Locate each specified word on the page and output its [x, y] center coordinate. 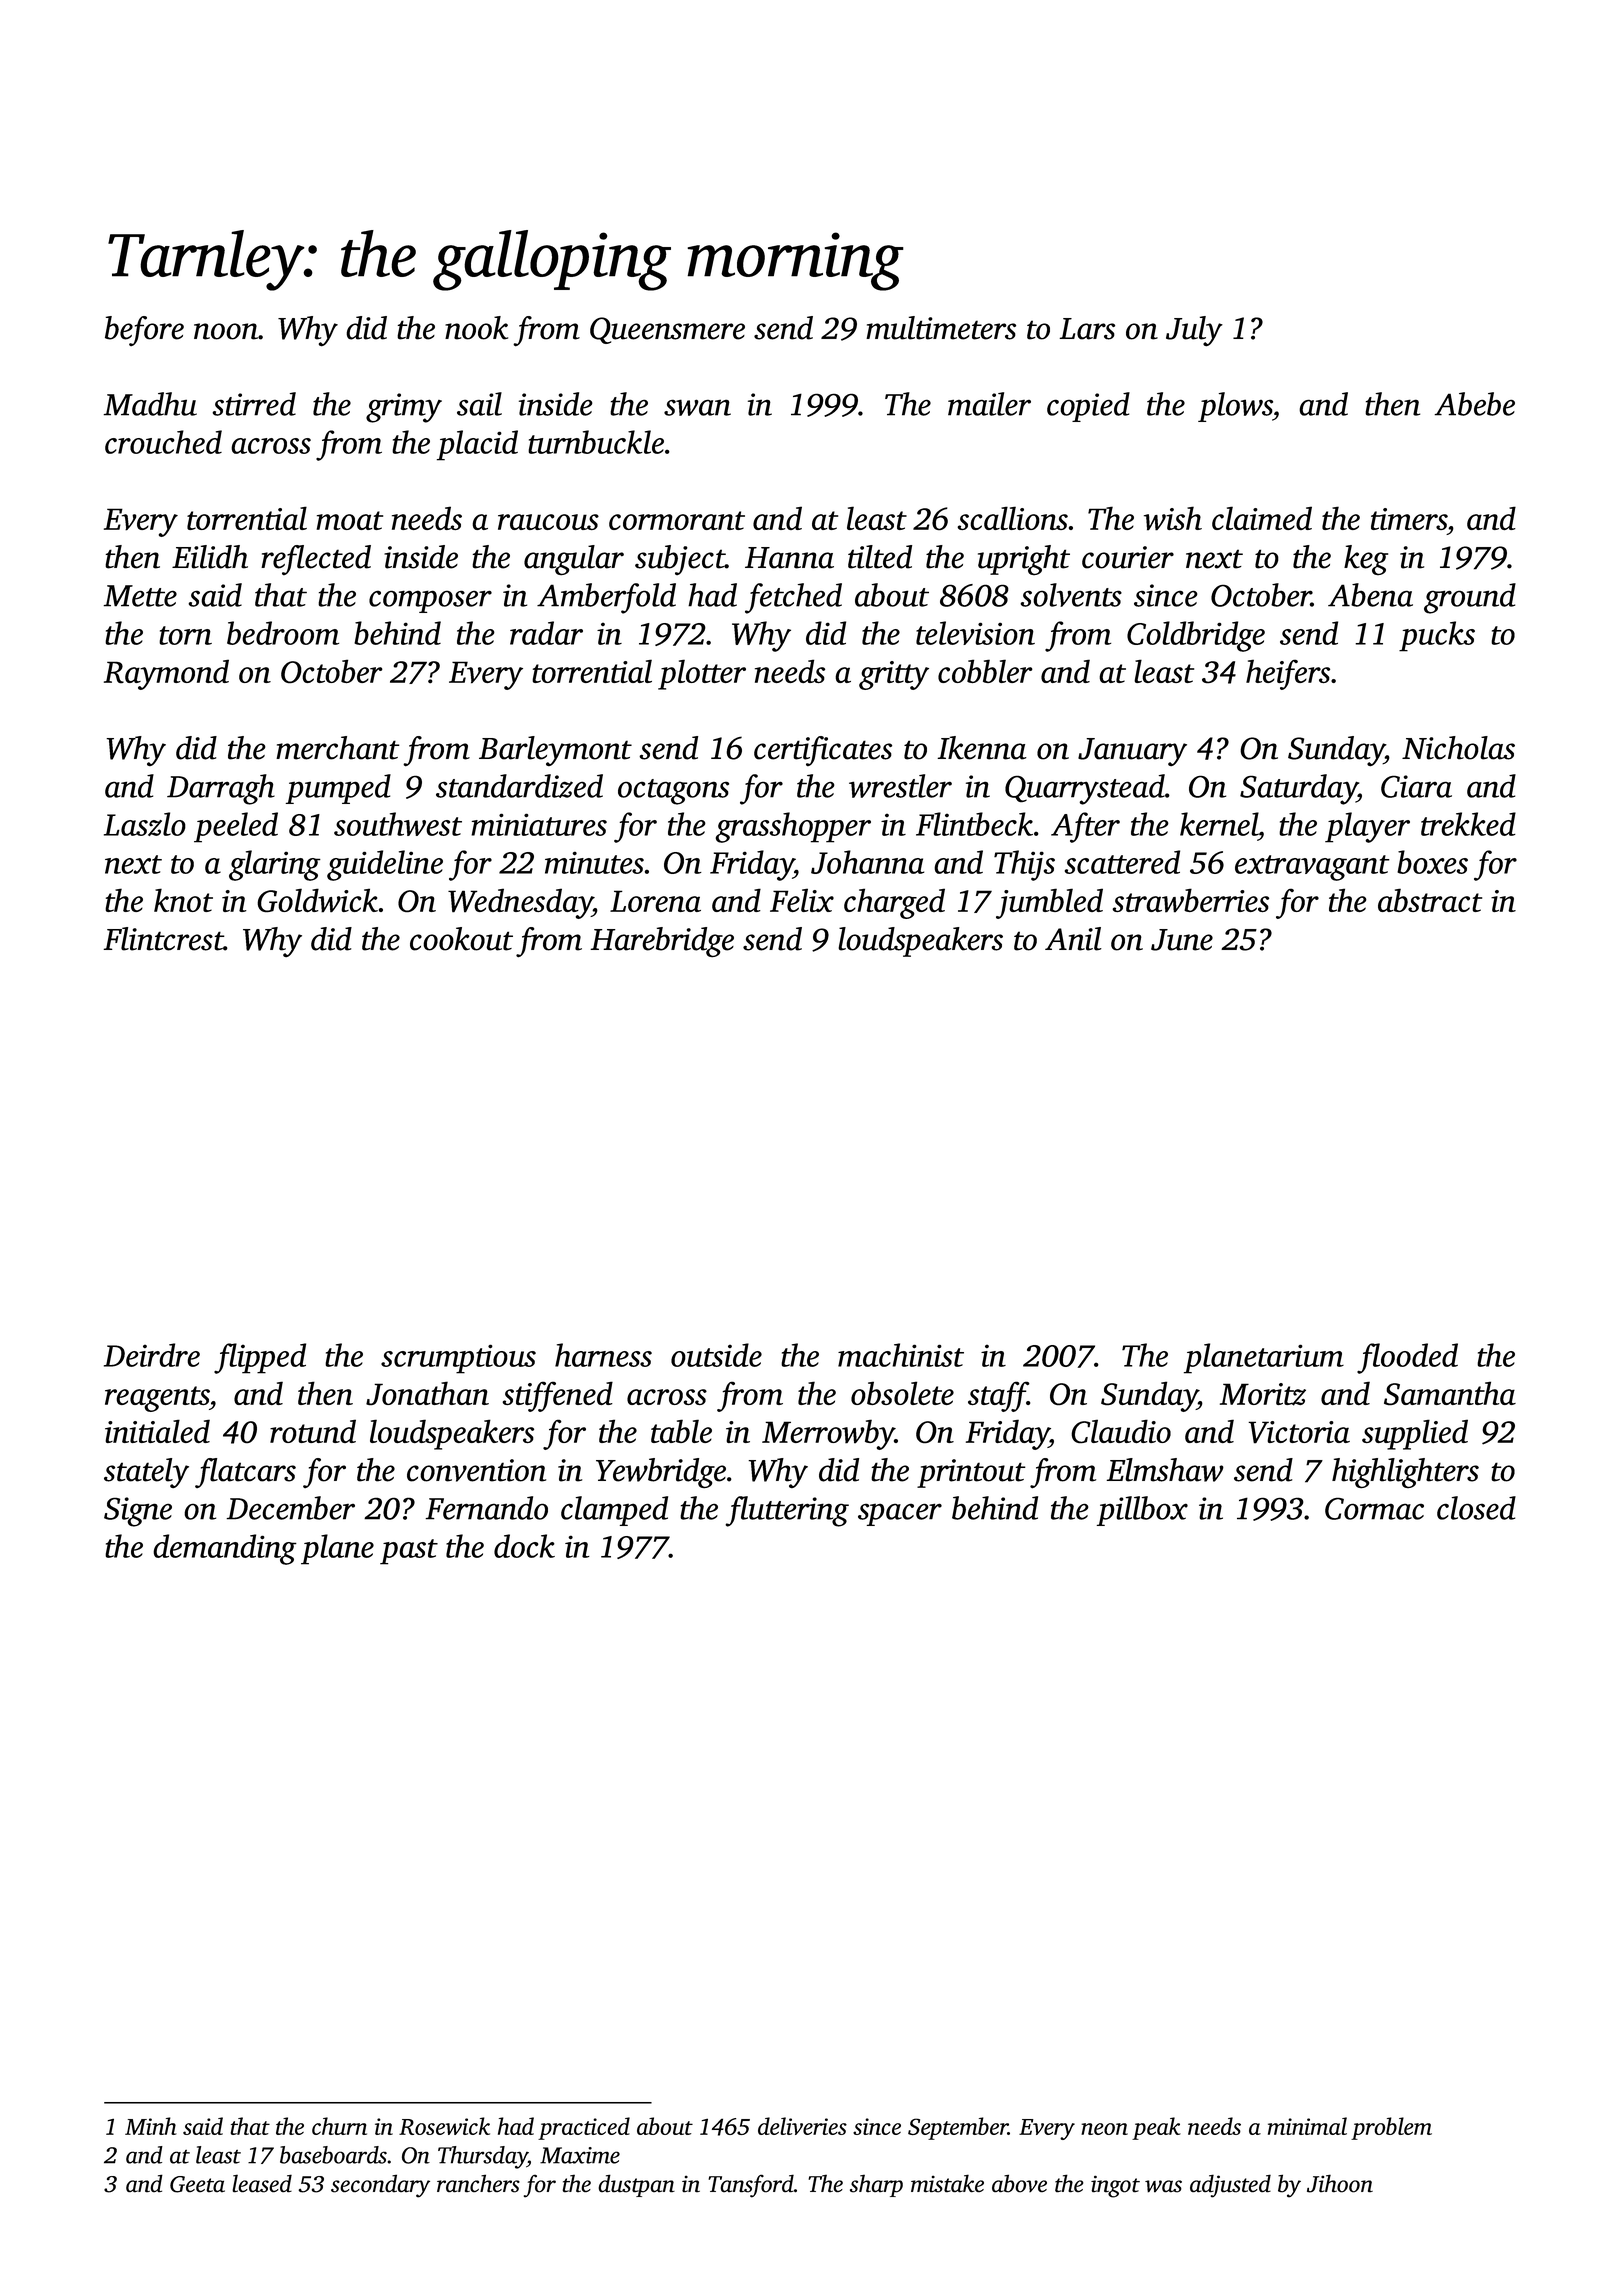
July [1194, 331]
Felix [802, 900]
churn [339, 2126]
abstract [1430, 900]
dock [524, 1546]
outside [716, 1355]
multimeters [941, 328]
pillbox [1142, 1511]
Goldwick [317, 900]
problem [1391, 2128]
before [144, 331]
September [958, 2128]
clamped [614, 1511]
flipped [260, 1358]
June [1182, 940]
